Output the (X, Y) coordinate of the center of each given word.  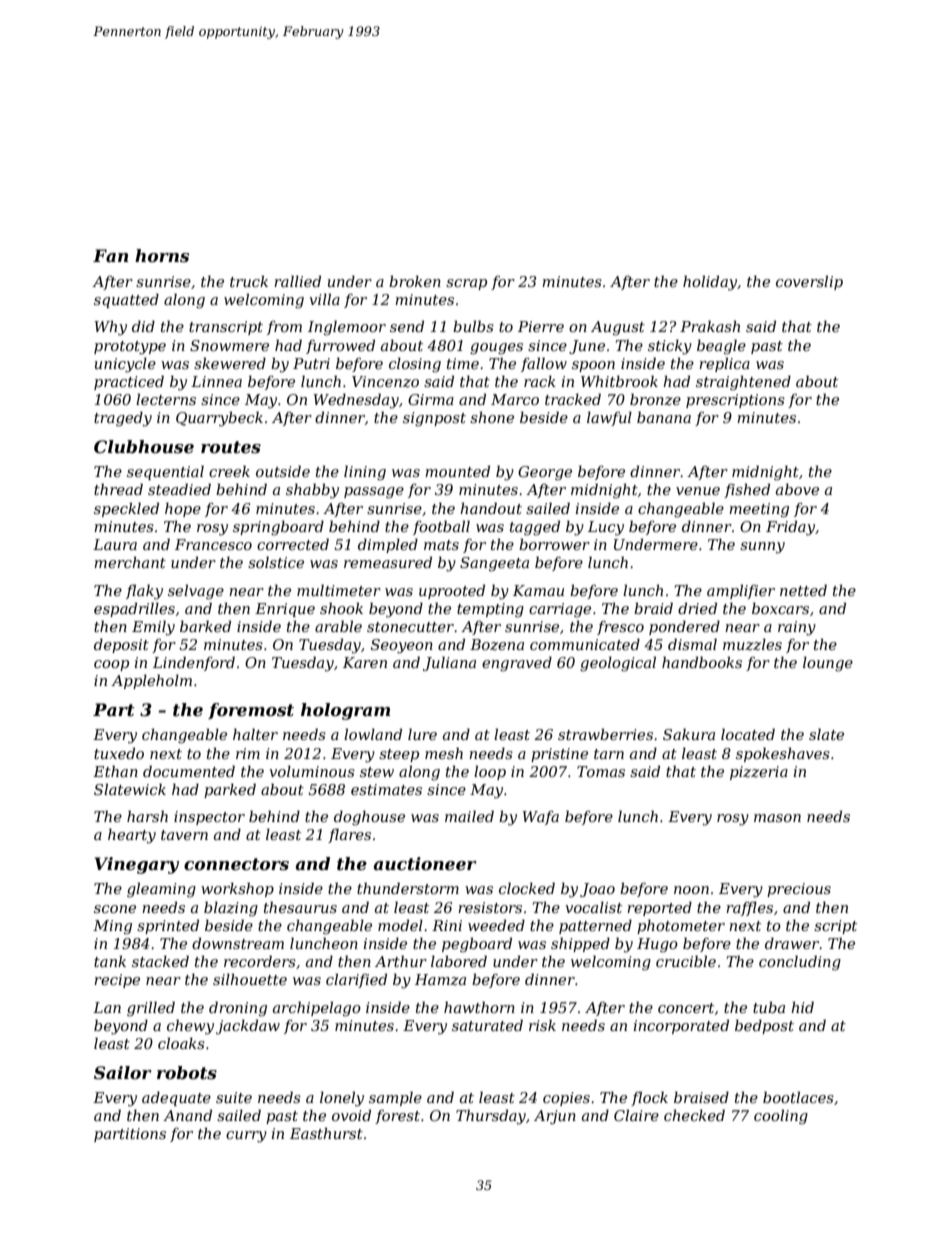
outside (283, 471)
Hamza (440, 980)
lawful (609, 418)
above (797, 489)
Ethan (115, 771)
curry (246, 1137)
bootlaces (798, 1097)
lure (422, 734)
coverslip (809, 282)
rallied (297, 281)
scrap (466, 284)
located (748, 734)
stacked (160, 961)
